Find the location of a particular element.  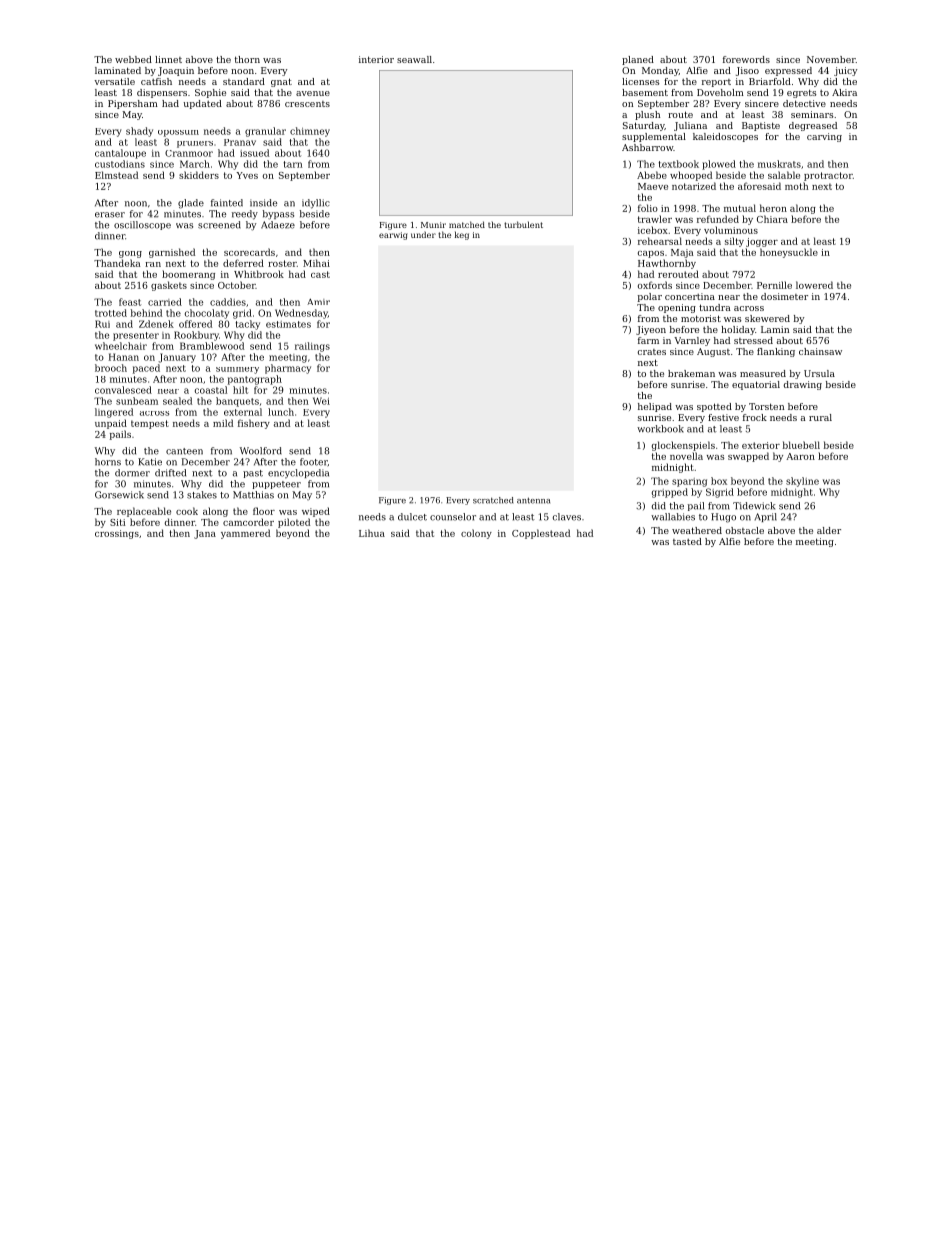

pharmacy is located at coordinates (288, 369).
